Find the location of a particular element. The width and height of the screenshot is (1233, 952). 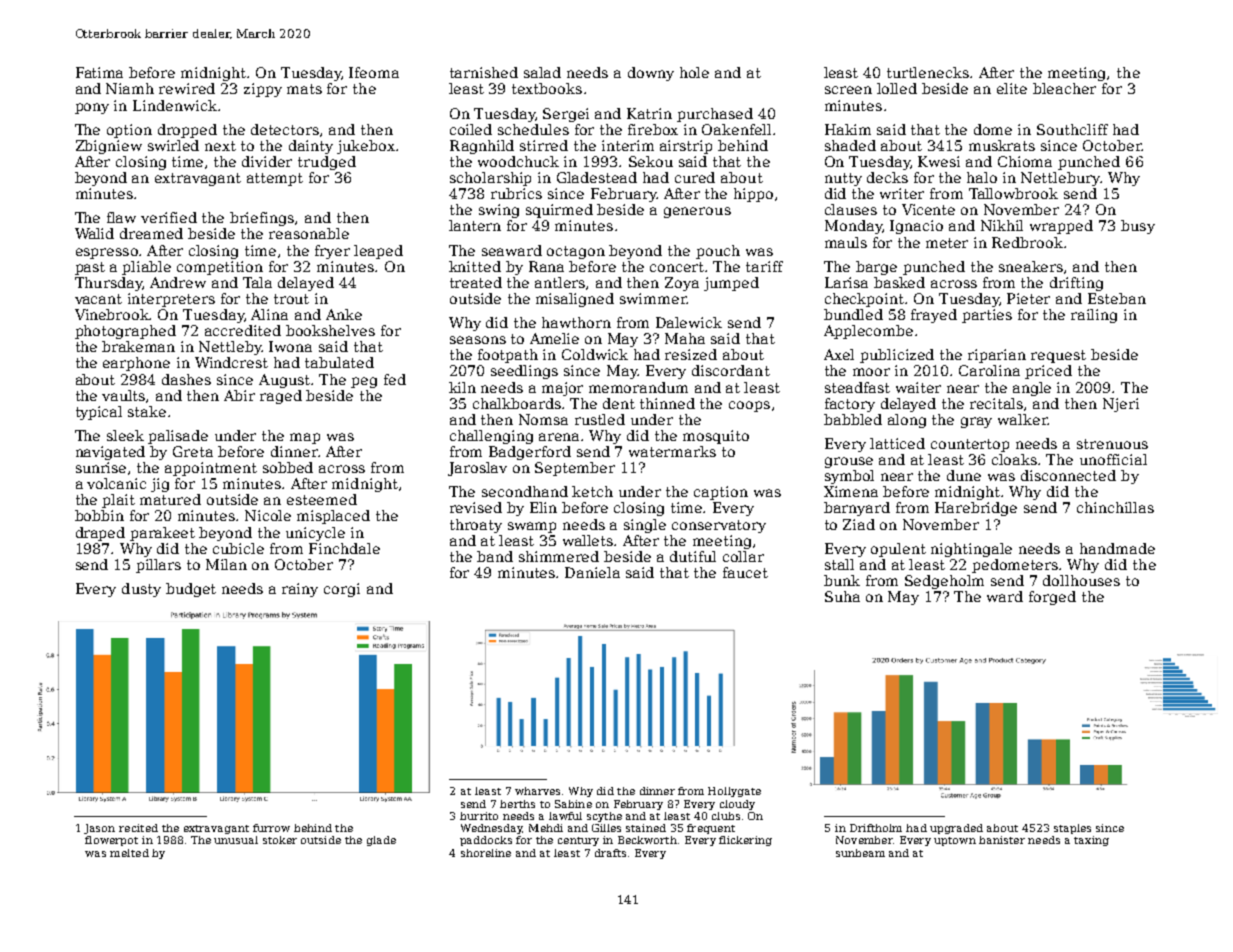

firebox is located at coordinates (653, 129).
